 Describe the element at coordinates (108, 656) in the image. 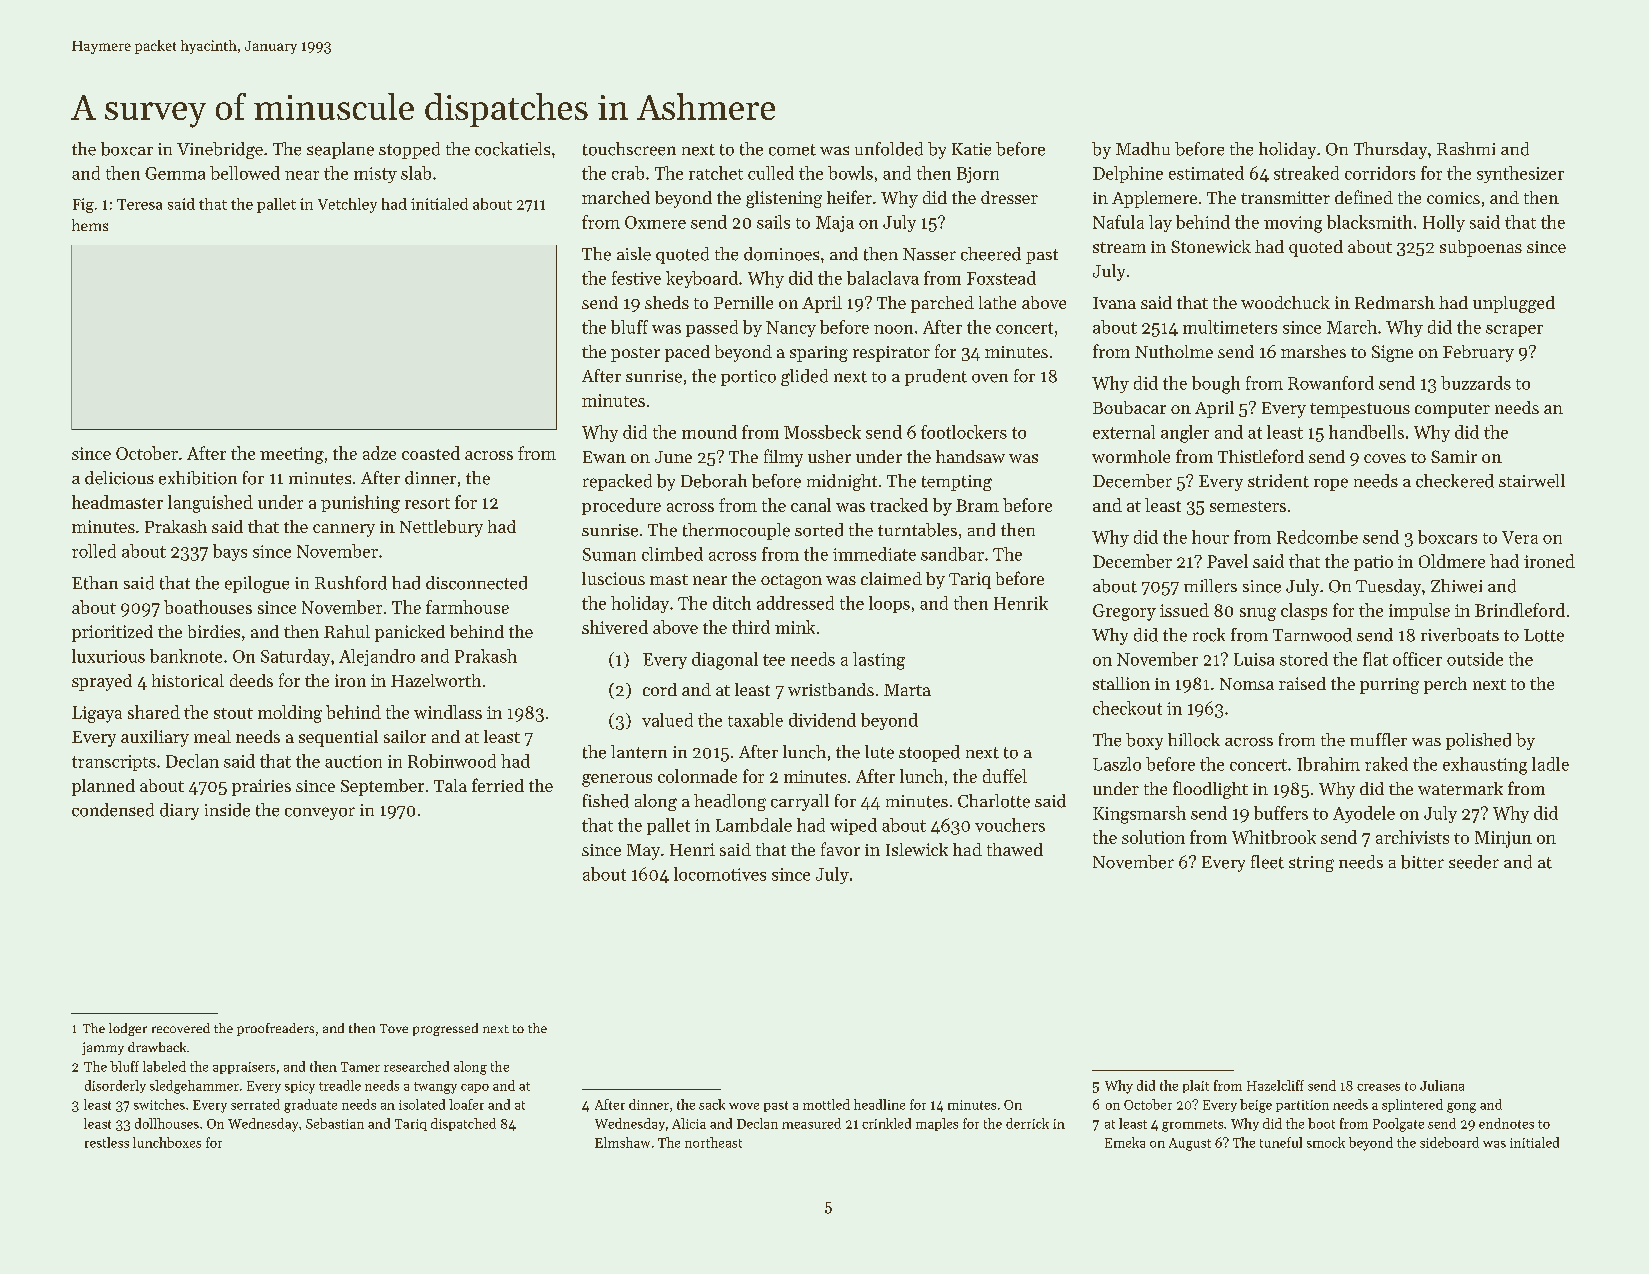

I see `luxurious` at that location.
